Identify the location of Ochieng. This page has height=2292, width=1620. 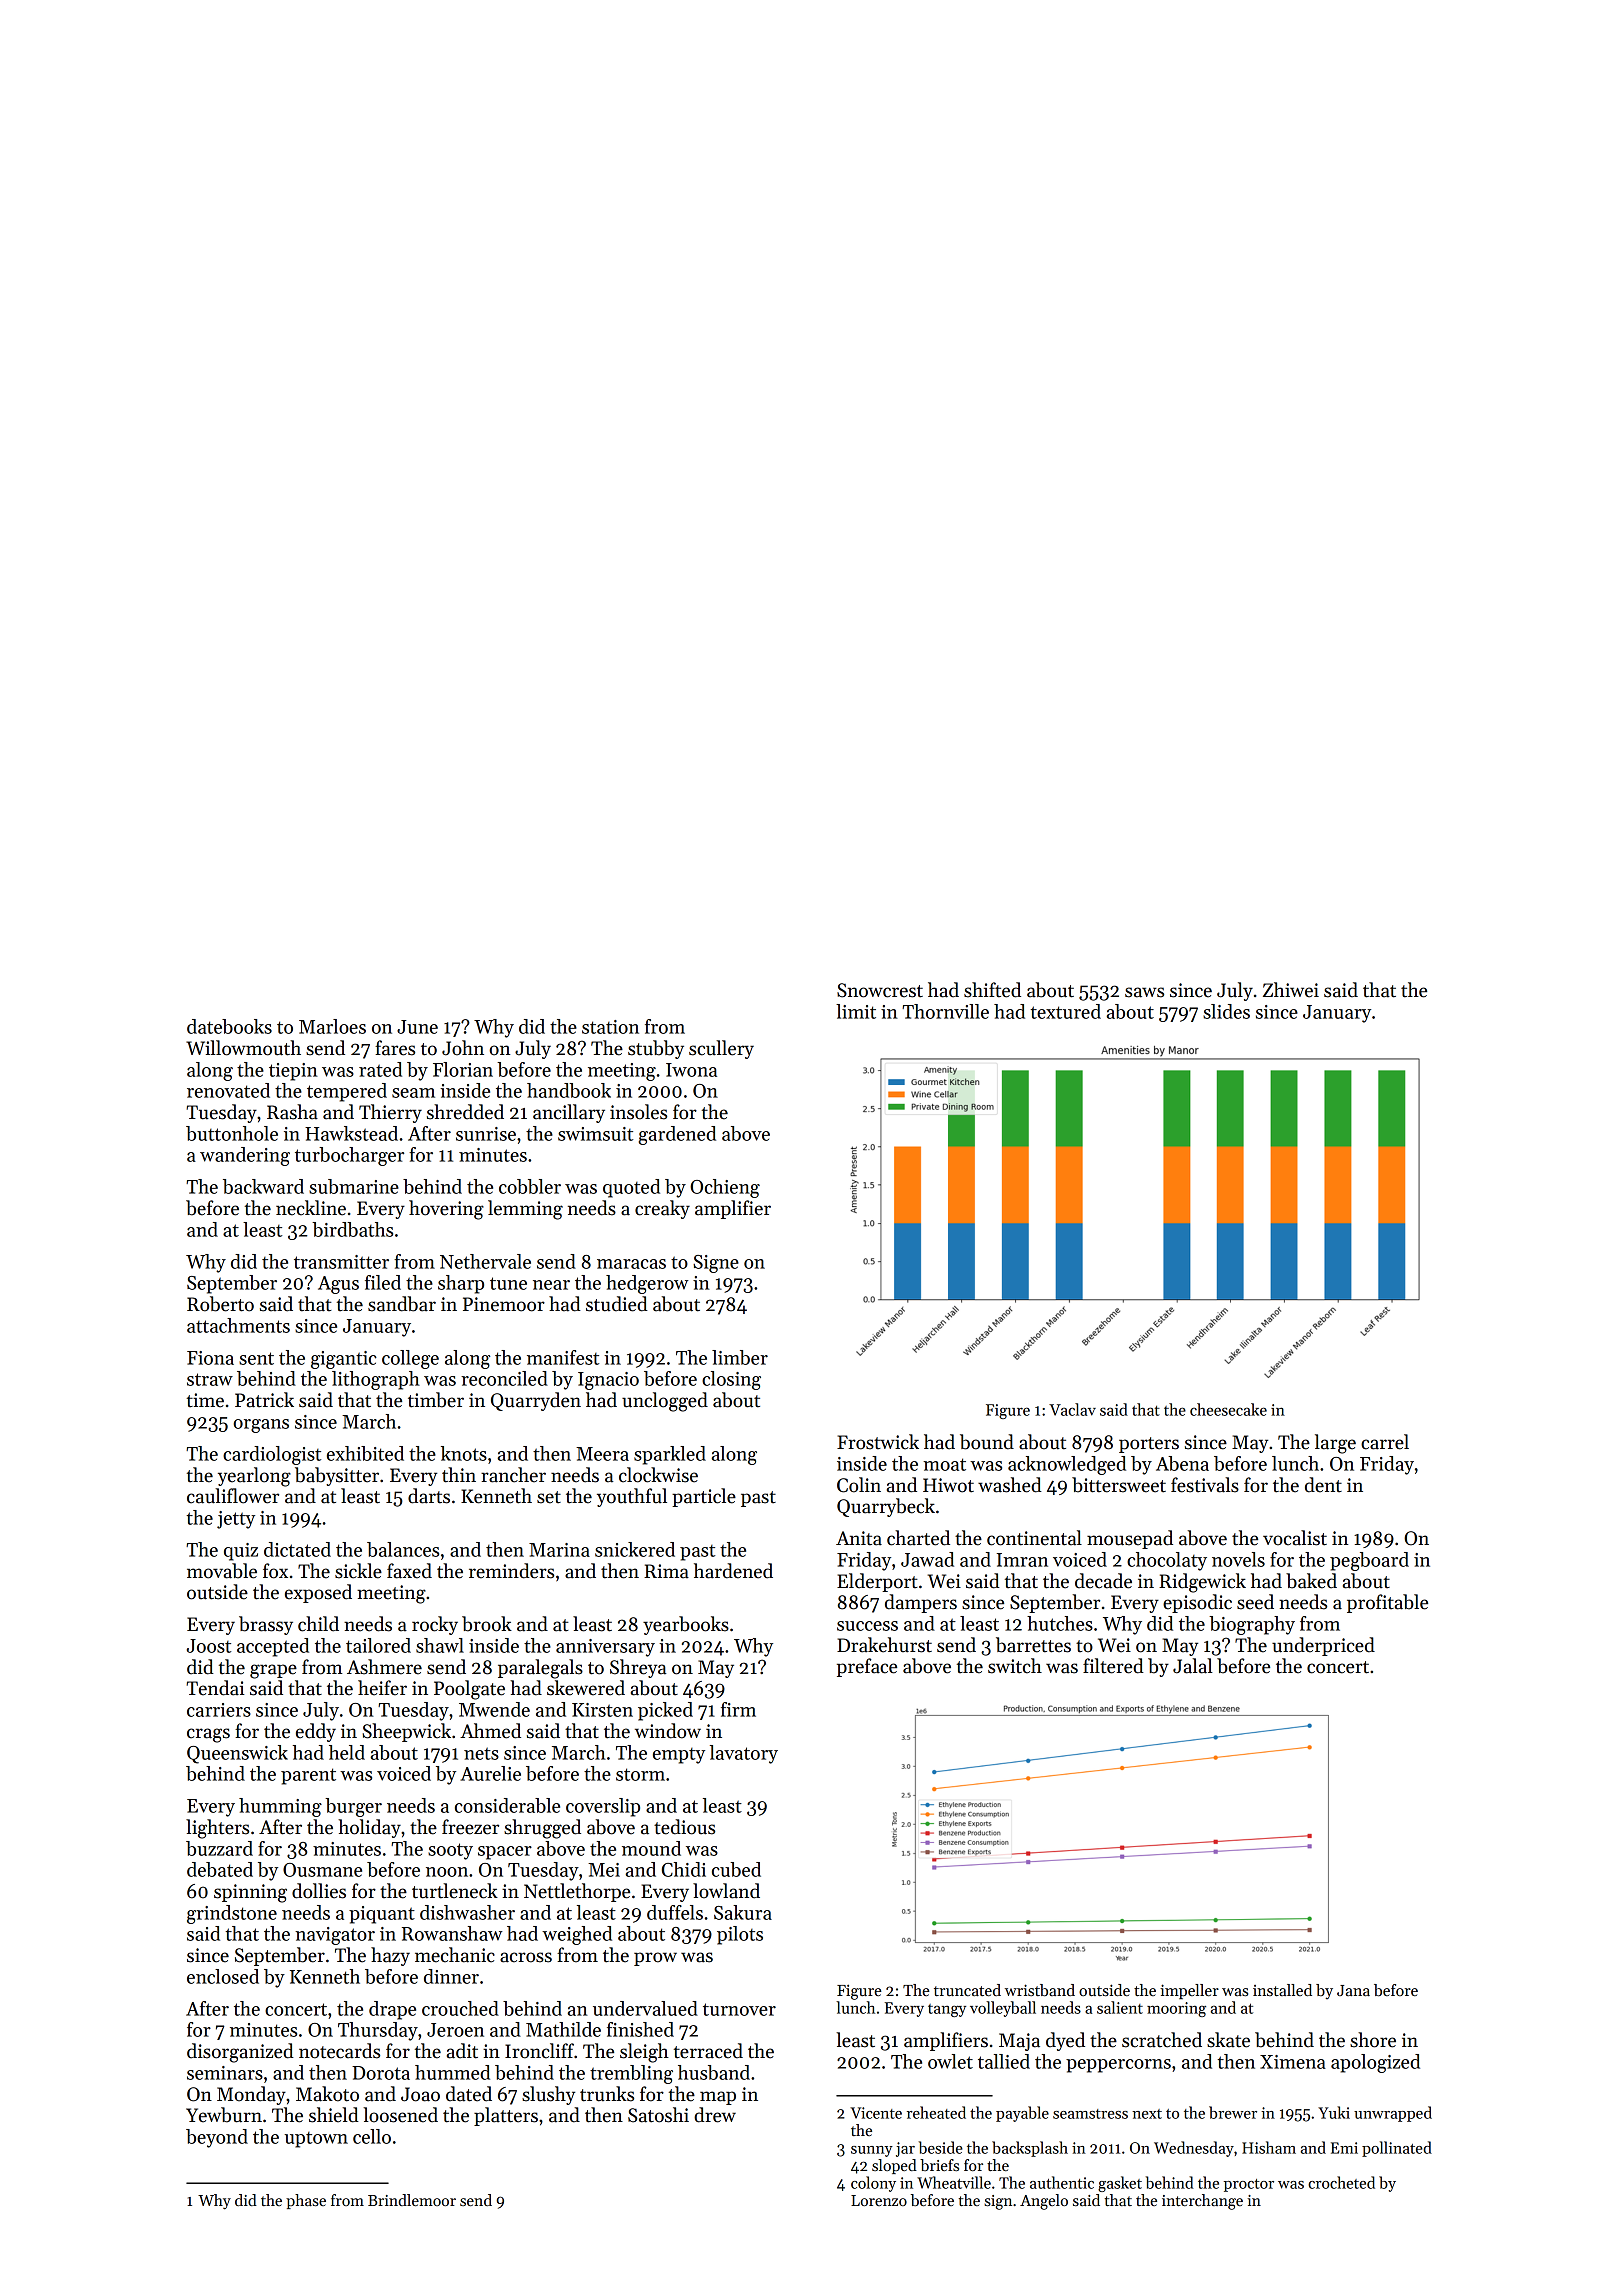
(725, 1188).
